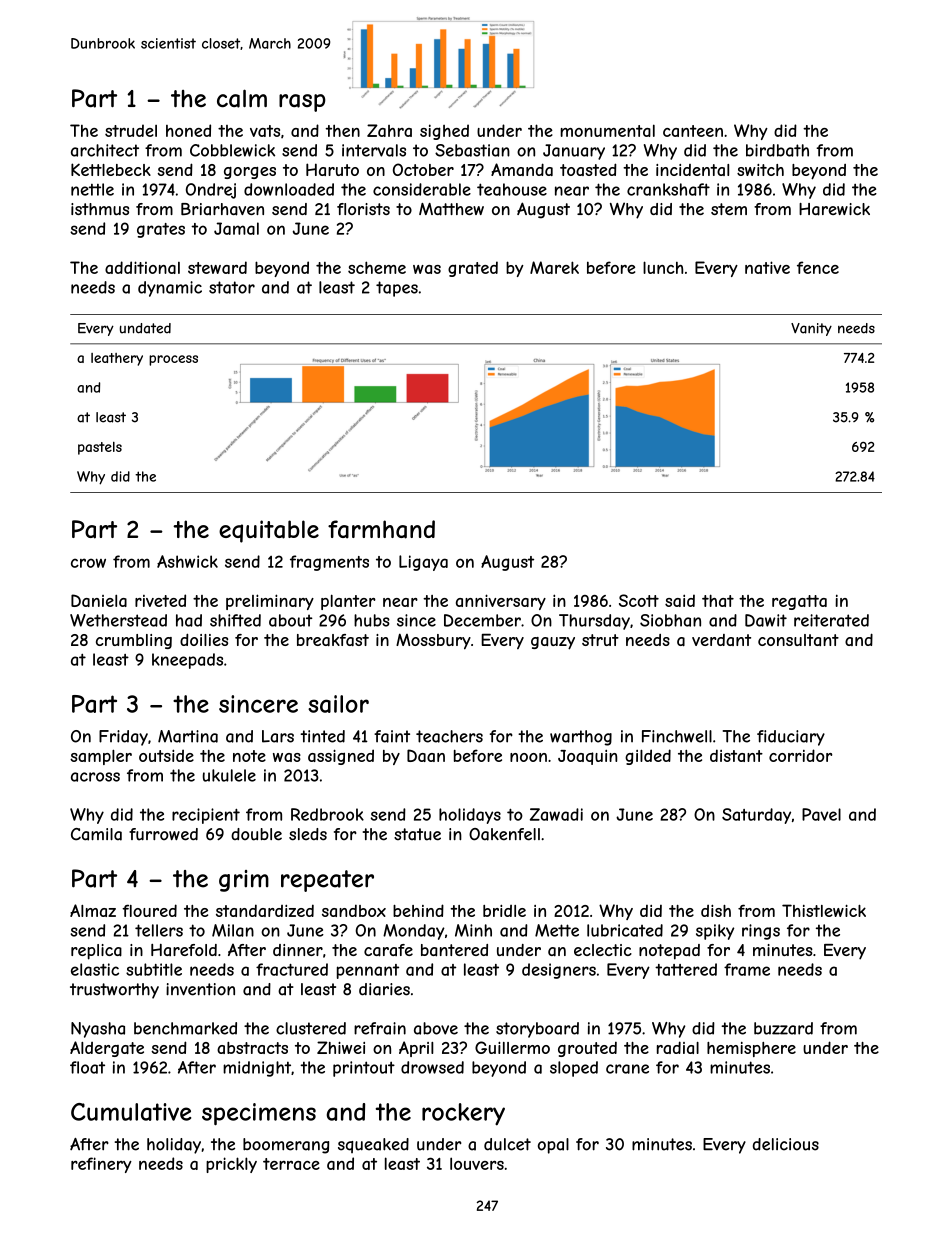  What do you see at coordinates (554, 267) in the screenshot?
I see `Marek` at bounding box center [554, 267].
